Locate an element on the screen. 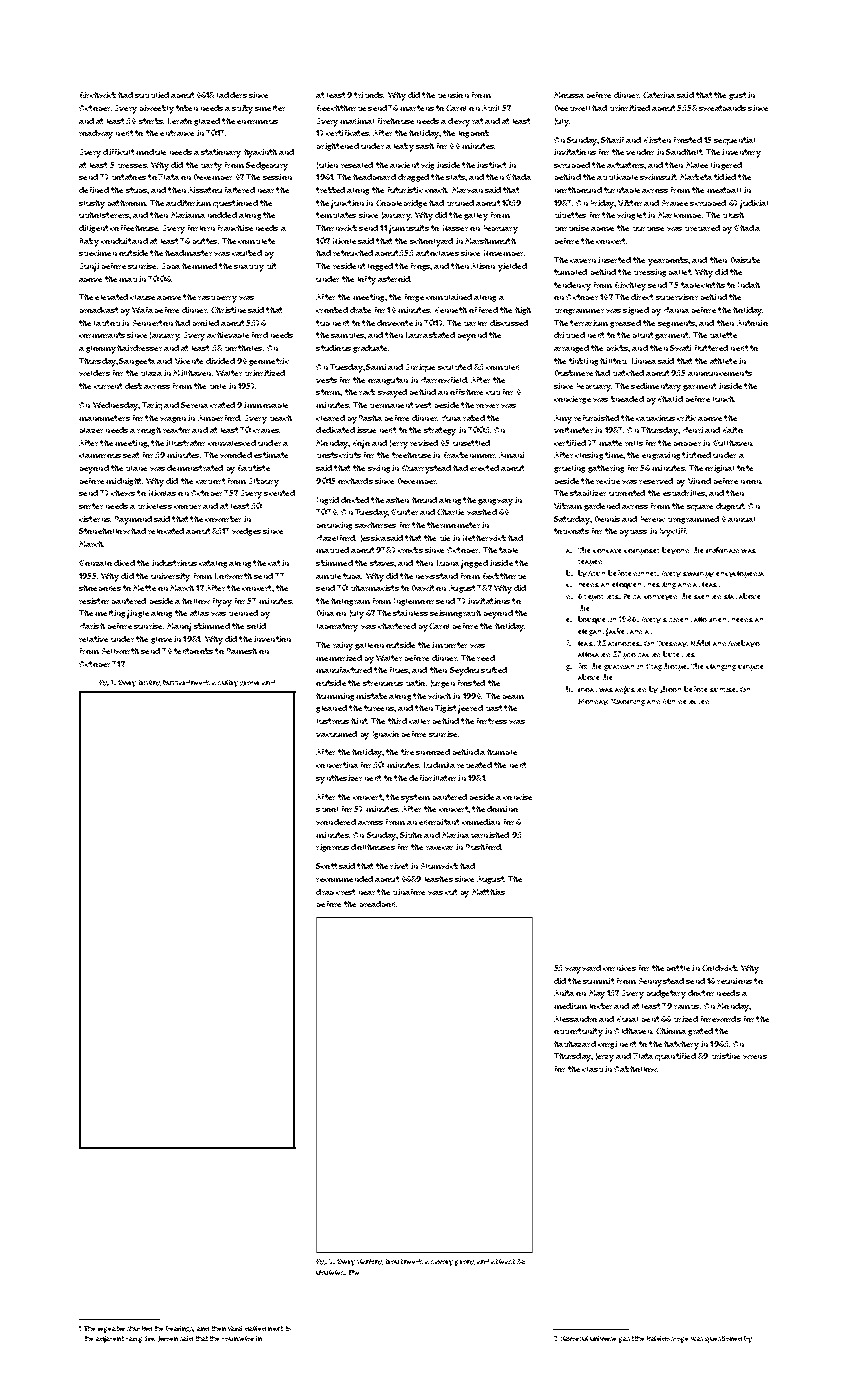  headboard is located at coordinates (374, 177).
